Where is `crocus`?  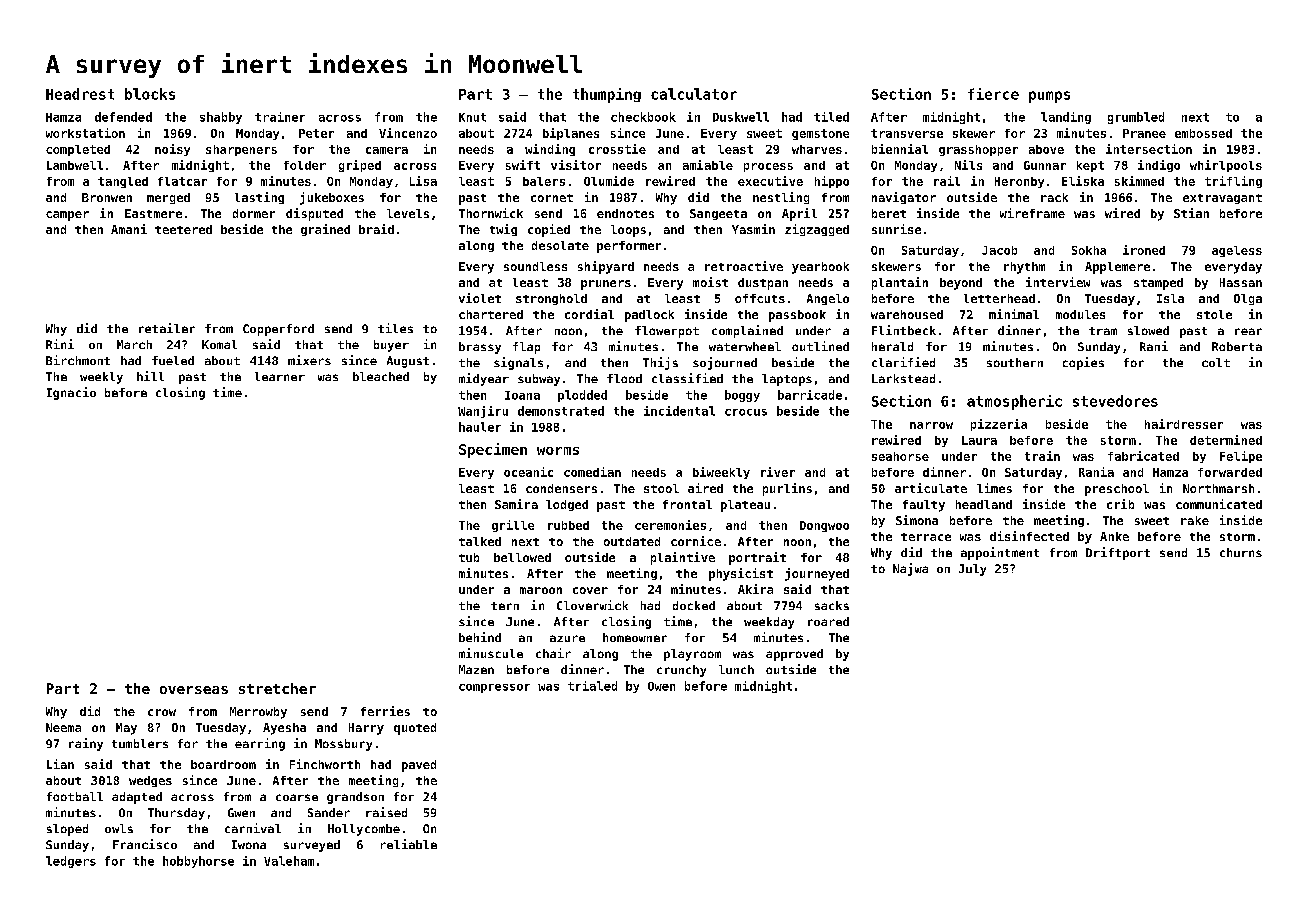 crocus is located at coordinates (746, 412).
